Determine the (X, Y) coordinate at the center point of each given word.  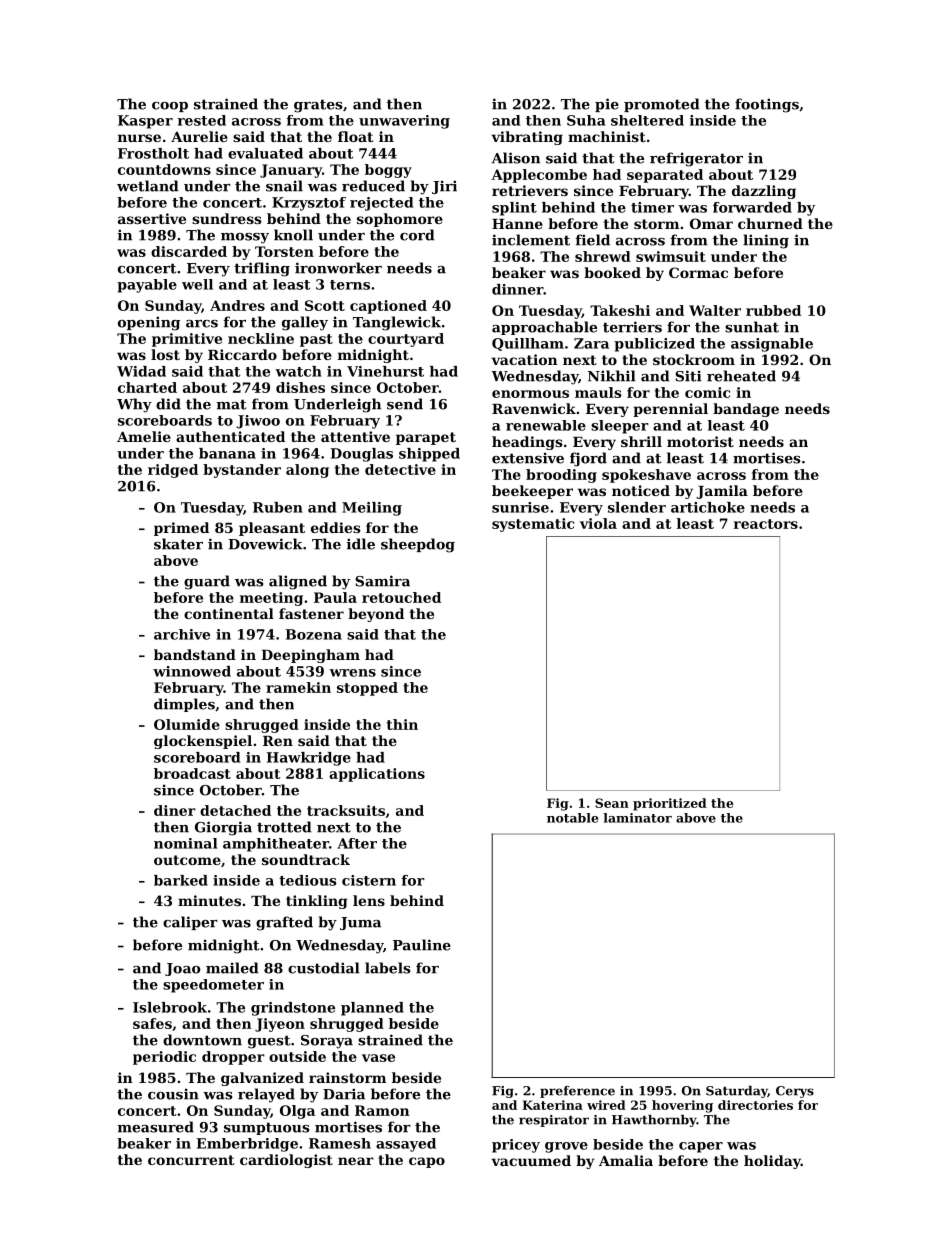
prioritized (670, 804)
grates (318, 106)
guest (269, 1042)
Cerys (795, 1092)
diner (175, 810)
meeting (271, 599)
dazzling (764, 192)
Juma (360, 923)
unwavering (404, 122)
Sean (612, 803)
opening (149, 323)
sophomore (400, 220)
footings (767, 105)
